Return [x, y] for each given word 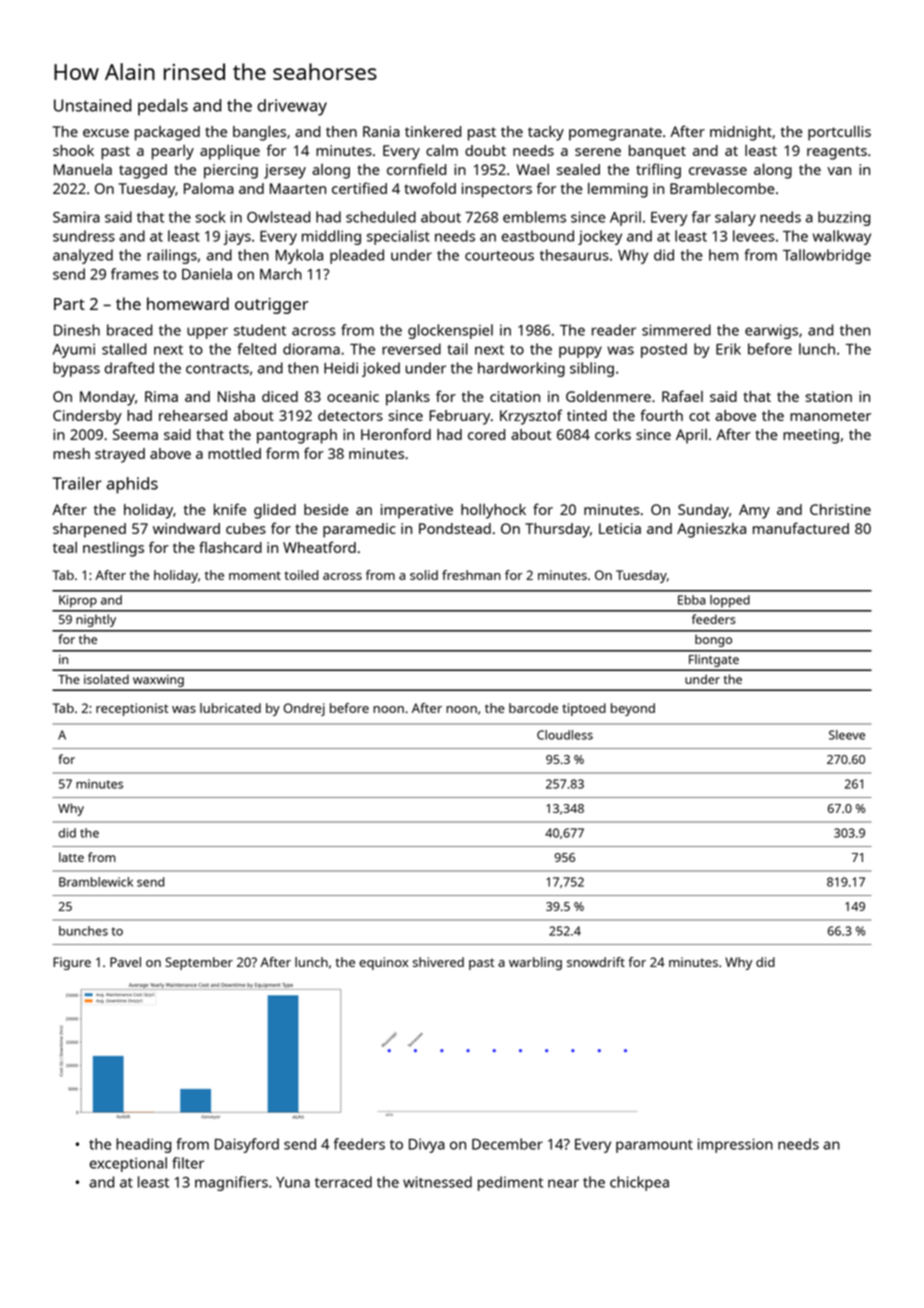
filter [188, 1163]
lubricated [230, 708]
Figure [72, 963]
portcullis [839, 133]
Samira [76, 217]
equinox [383, 963]
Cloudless [565, 735]
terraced [343, 1182]
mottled [234, 453]
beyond [633, 709]
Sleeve [847, 735]
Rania [381, 131]
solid [424, 575]
